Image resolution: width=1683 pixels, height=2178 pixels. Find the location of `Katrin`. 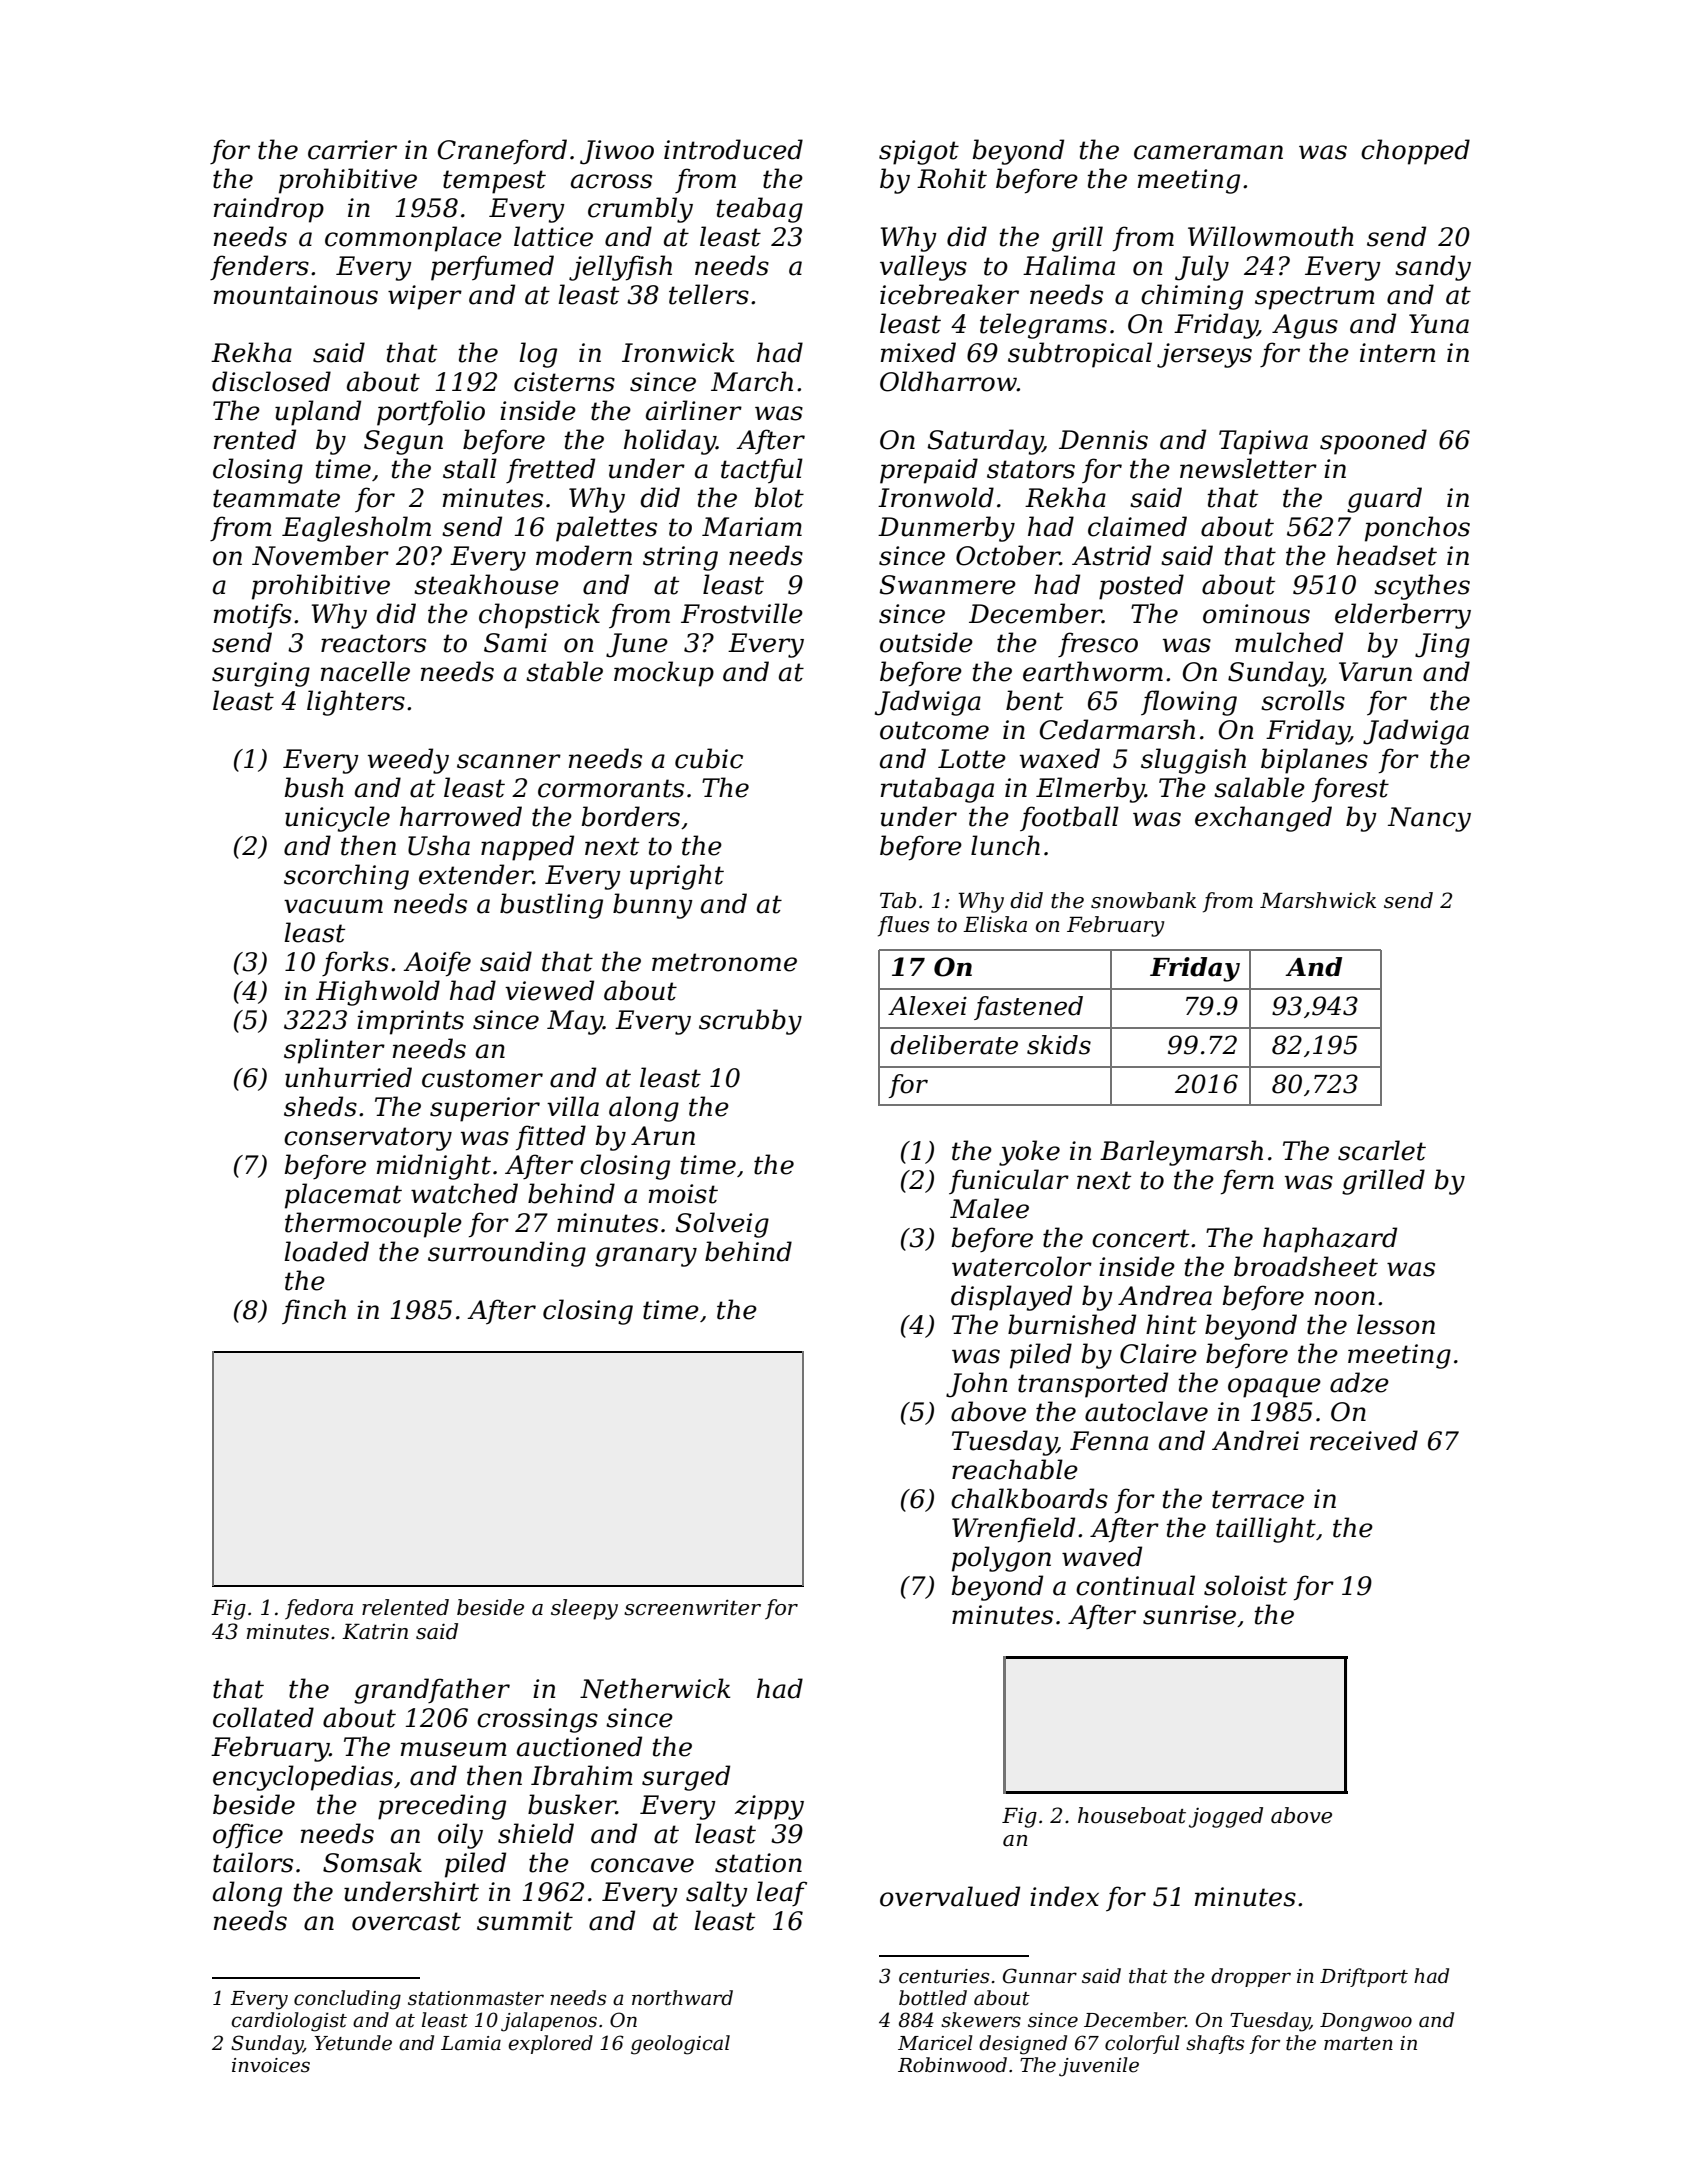

Katrin is located at coordinates (375, 1632).
